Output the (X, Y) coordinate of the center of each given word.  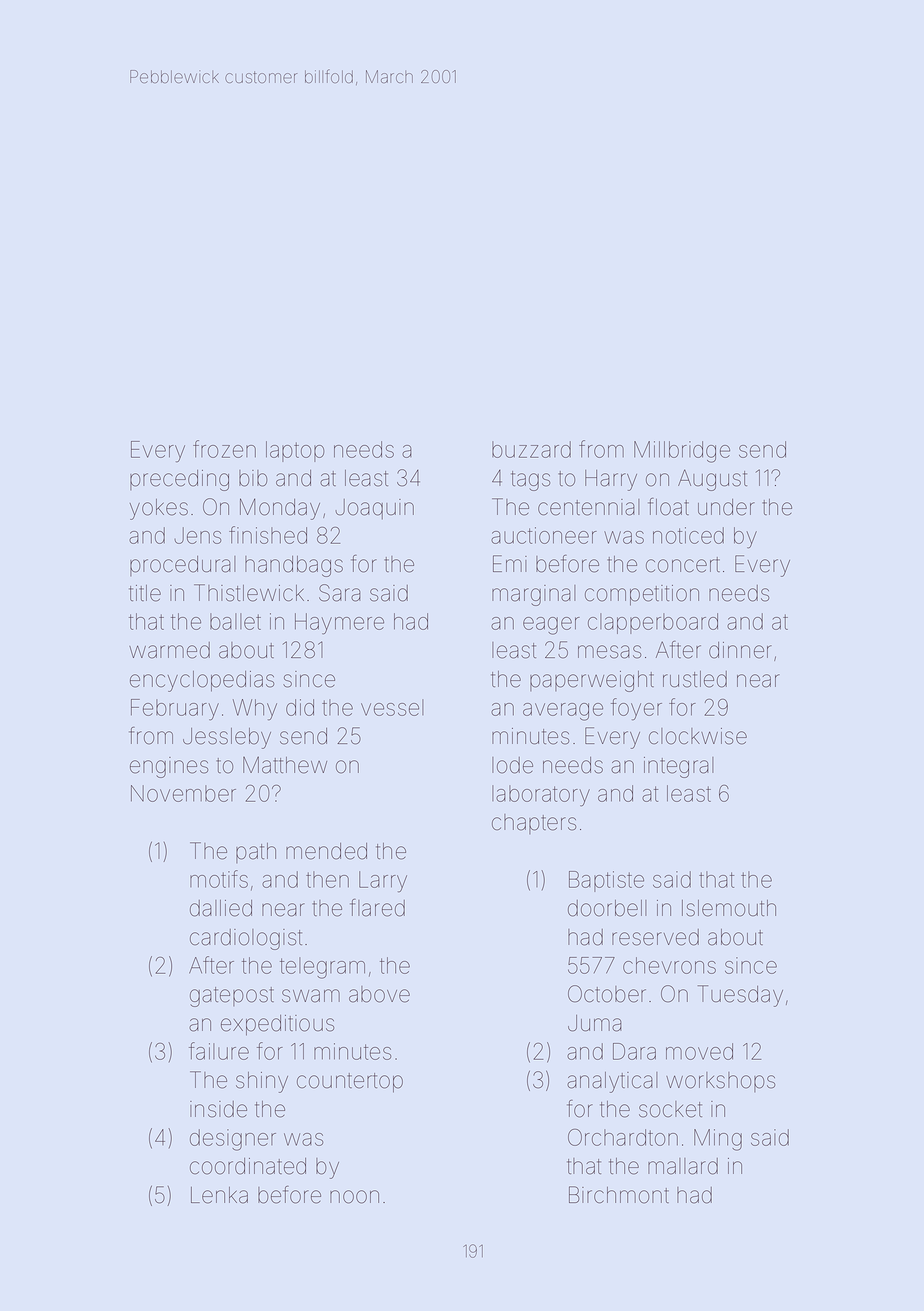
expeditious (277, 1025)
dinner (740, 650)
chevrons (669, 965)
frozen (224, 449)
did (300, 707)
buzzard (531, 449)
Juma (595, 1023)
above (379, 994)
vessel (392, 707)
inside (218, 1109)
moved (699, 1051)
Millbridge (682, 452)
